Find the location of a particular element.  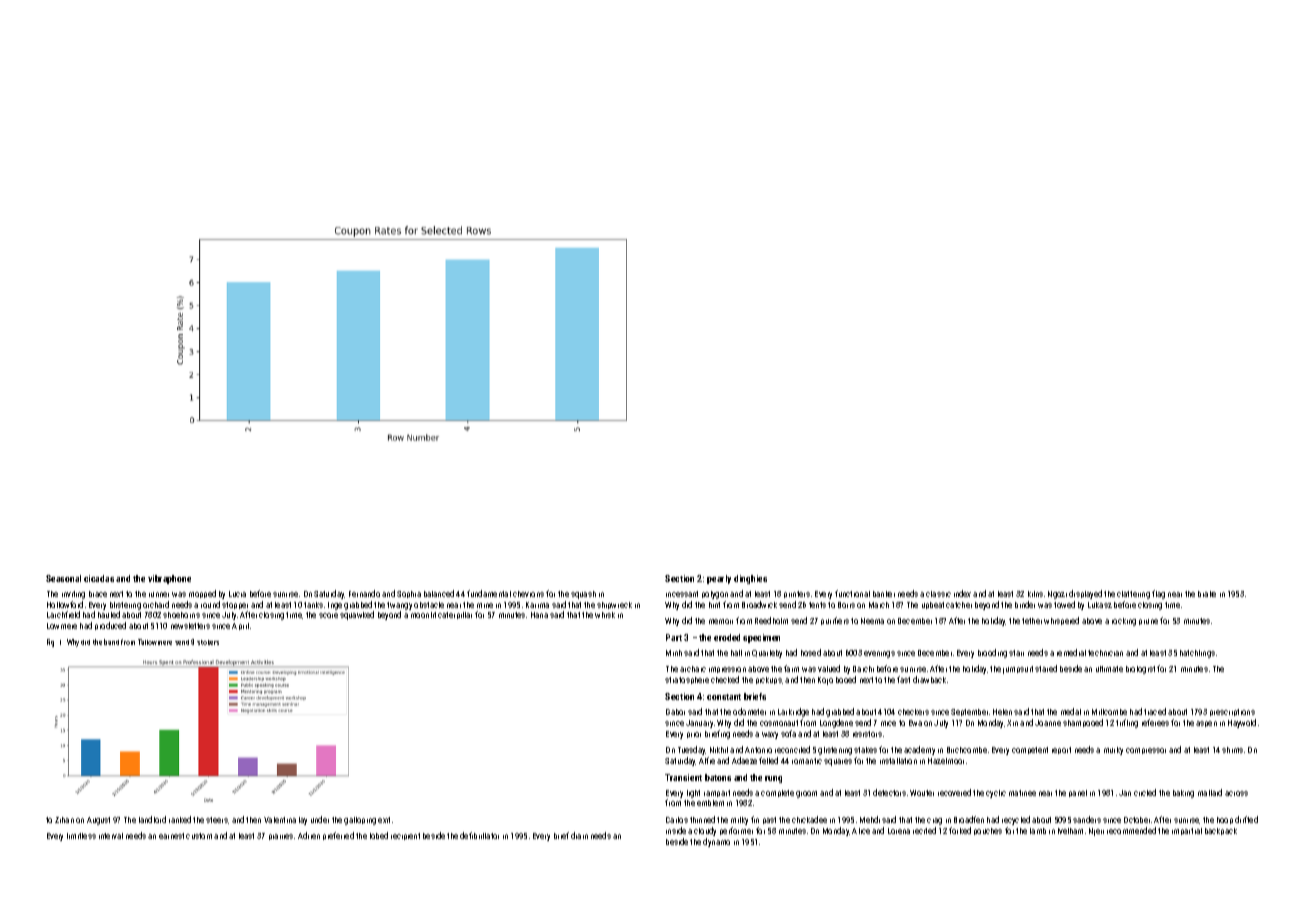

catcher is located at coordinates (959, 605).
